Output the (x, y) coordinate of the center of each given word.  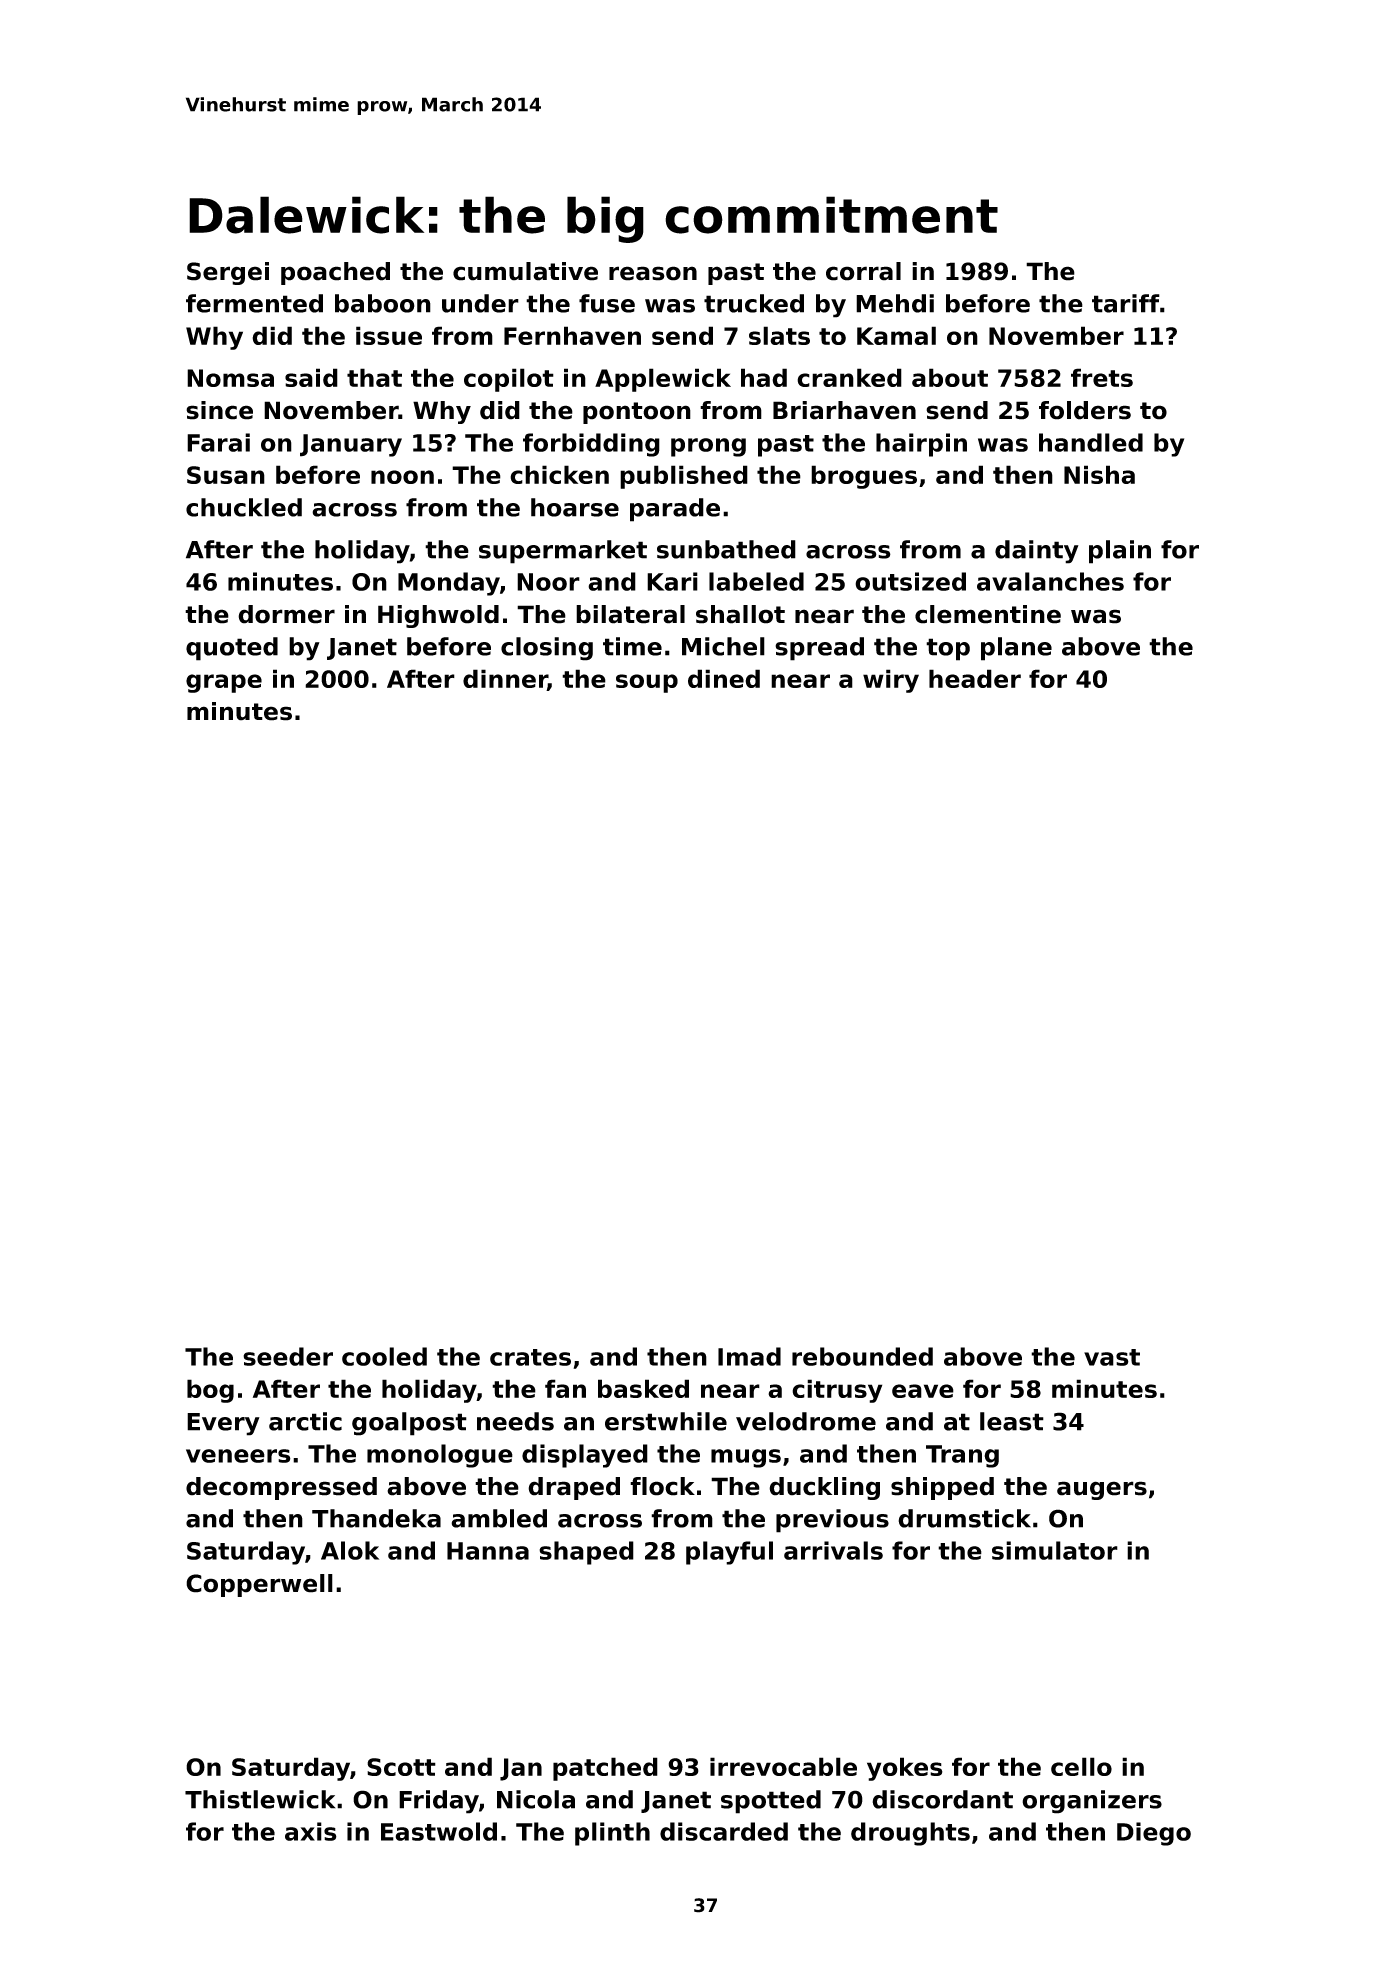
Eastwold (439, 1831)
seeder (288, 1356)
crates (530, 1357)
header (975, 678)
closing (547, 649)
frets (1102, 377)
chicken (559, 474)
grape (224, 683)
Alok (350, 1550)
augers (1102, 1490)
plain (1120, 552)
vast (1112, 1357)
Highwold (438, 616)
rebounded (862, 1356)
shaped (586, 1553)
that (374, 377)
